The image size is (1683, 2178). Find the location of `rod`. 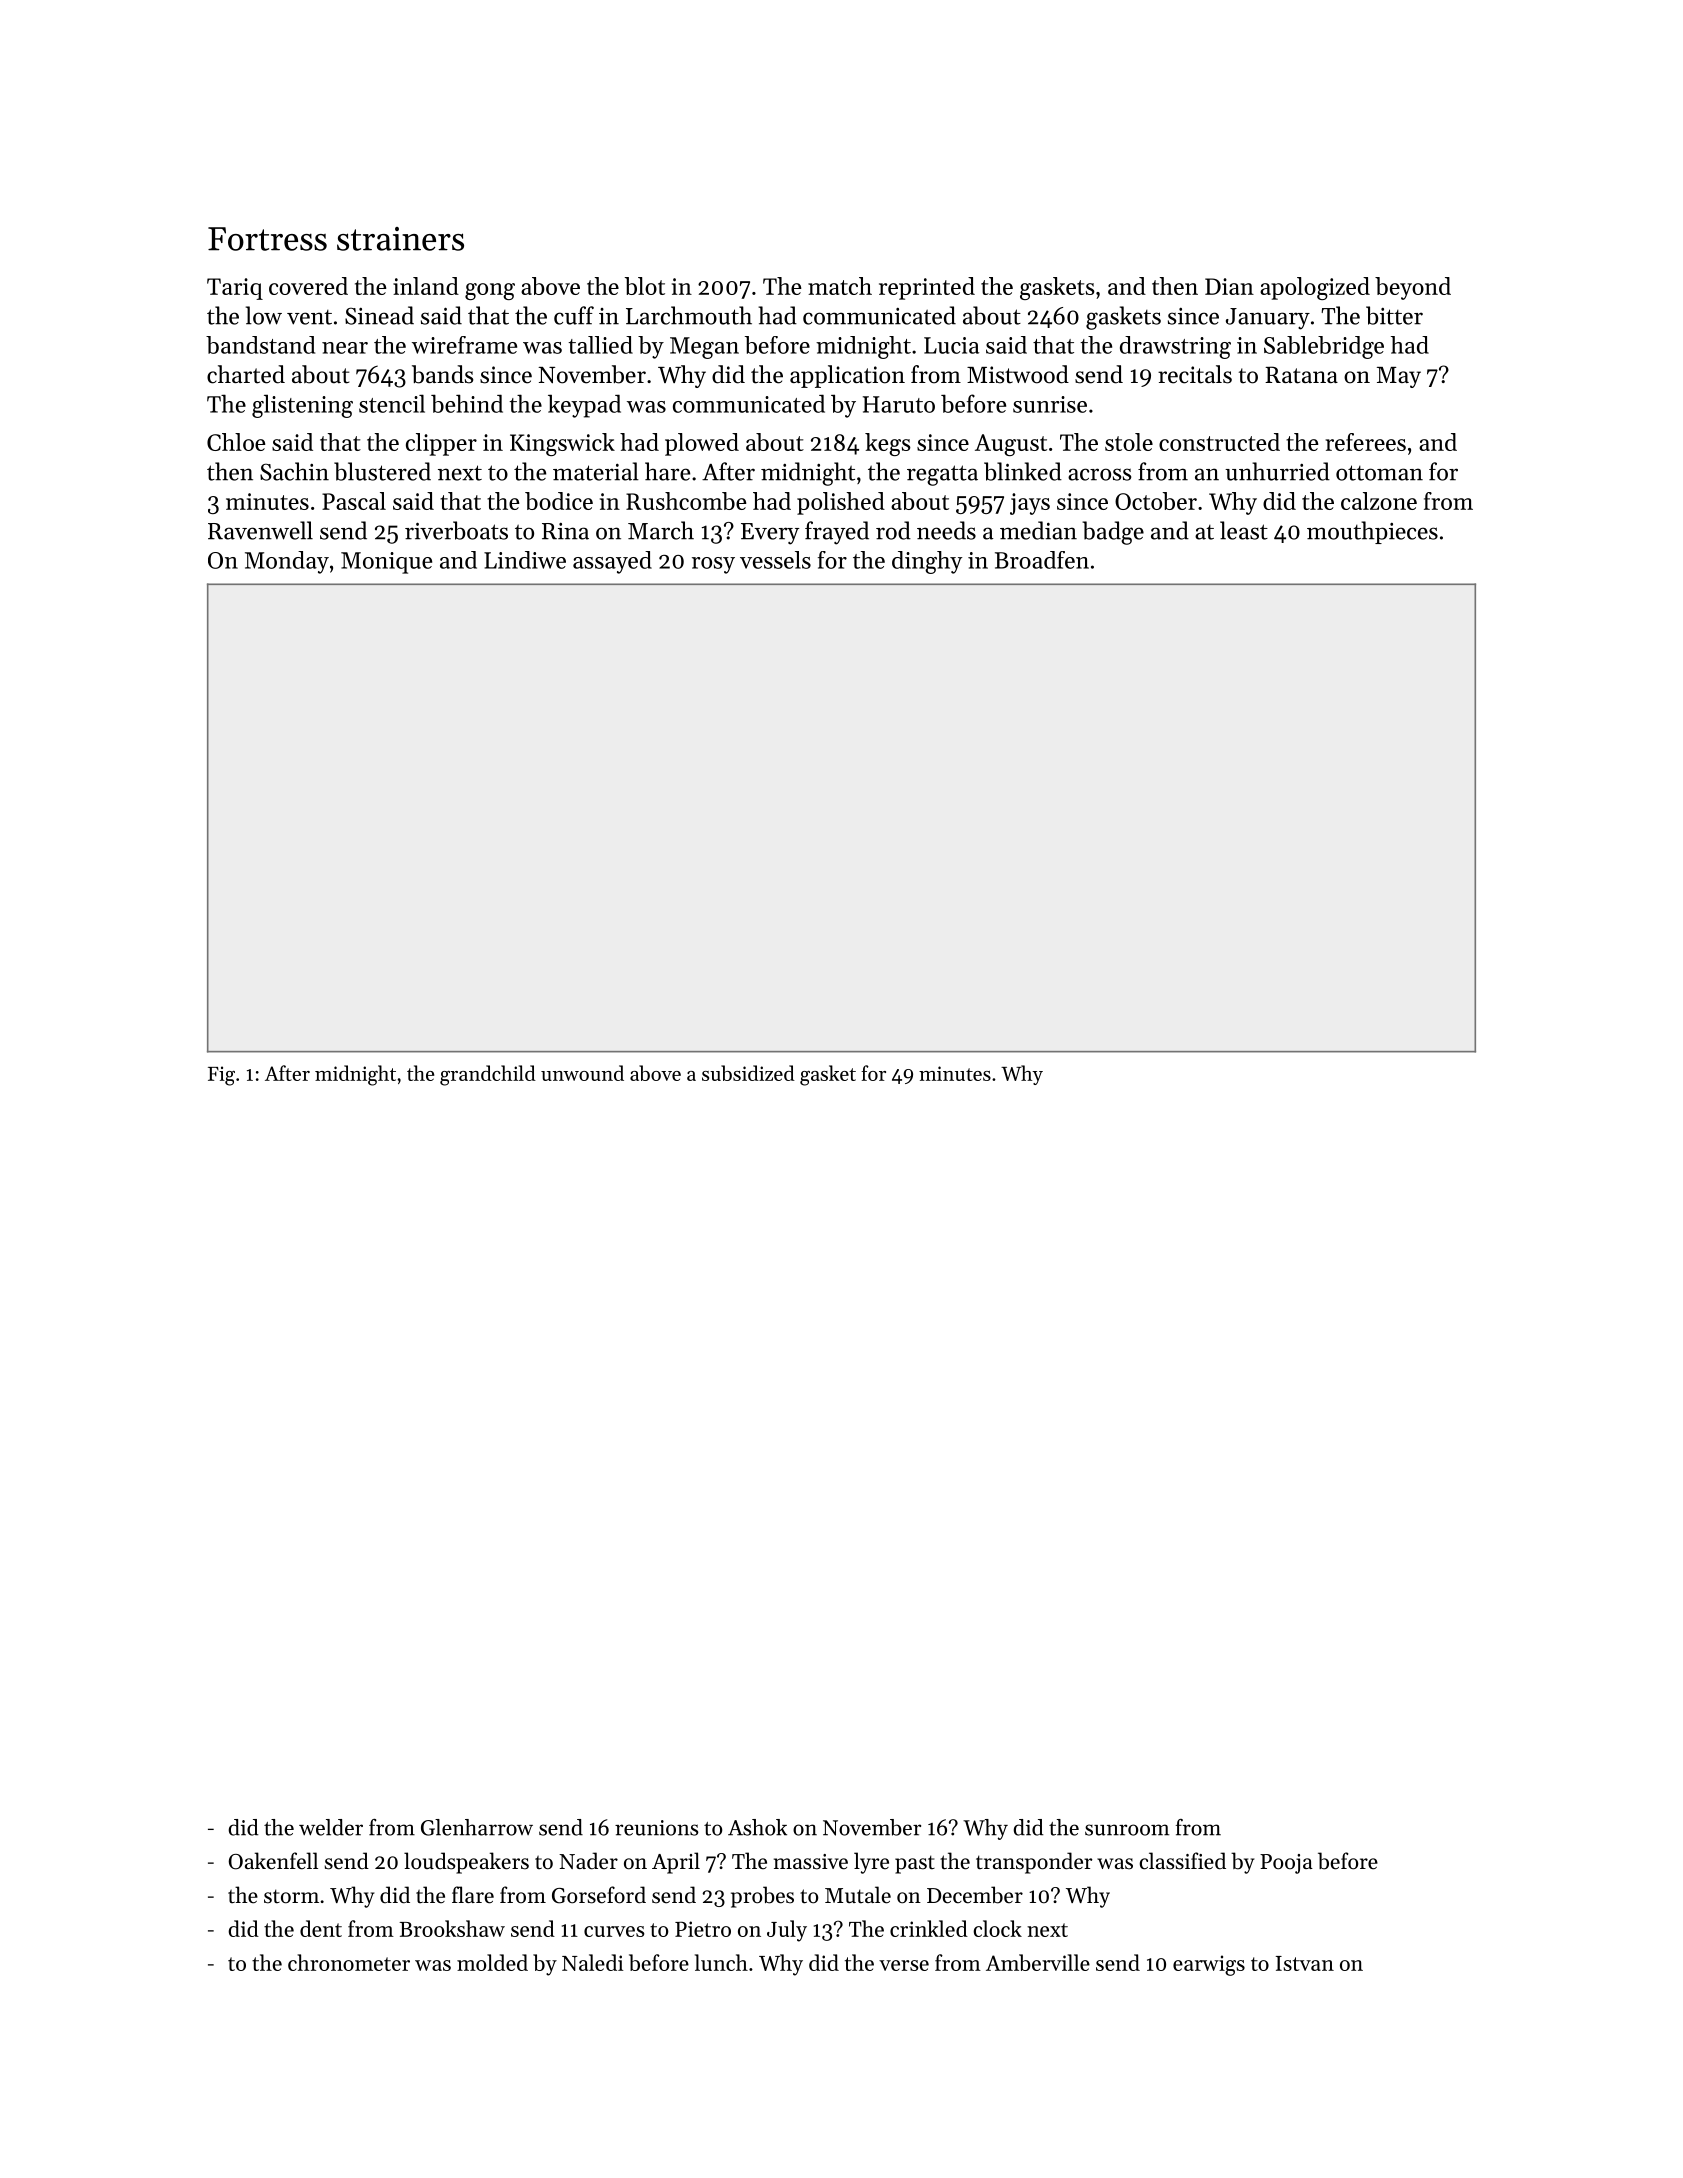

rod is located at coordinates (893, 530).
